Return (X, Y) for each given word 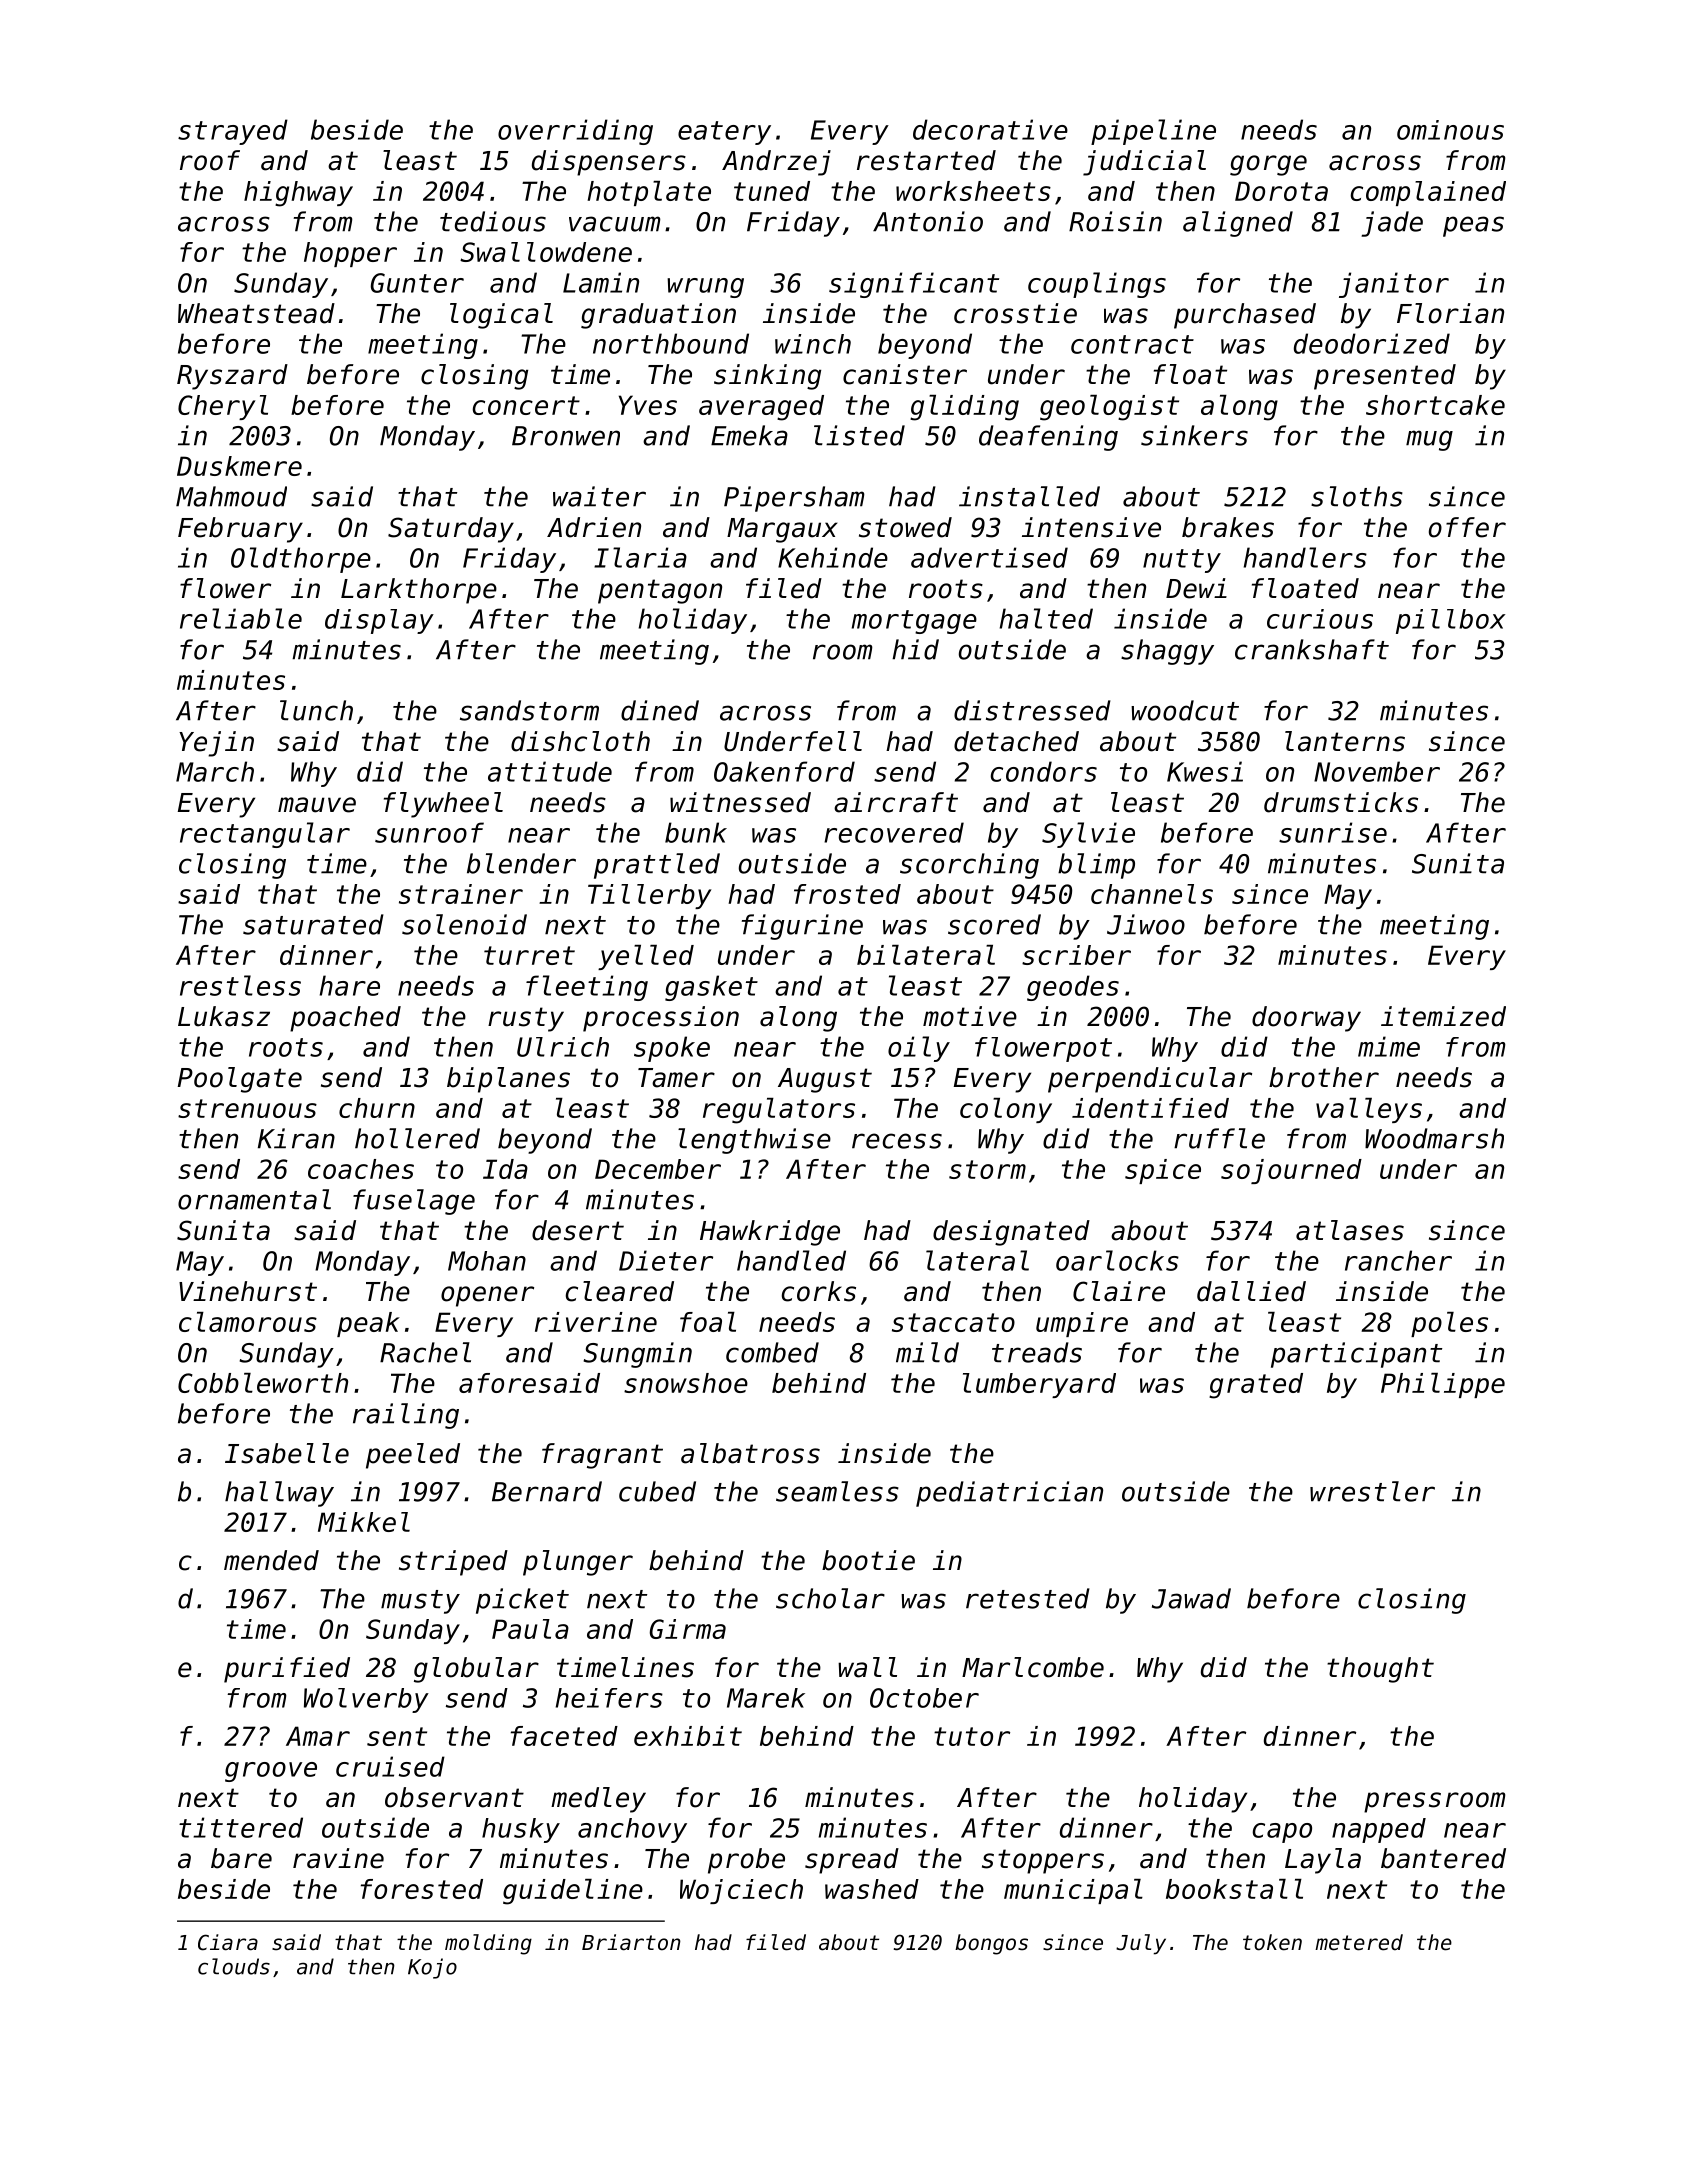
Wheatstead (256, 313)
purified (287, 1670)
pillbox (1450, 621)
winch (813, 344)
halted (1046, 618)
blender (521, 863)
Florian (1450, 313)
